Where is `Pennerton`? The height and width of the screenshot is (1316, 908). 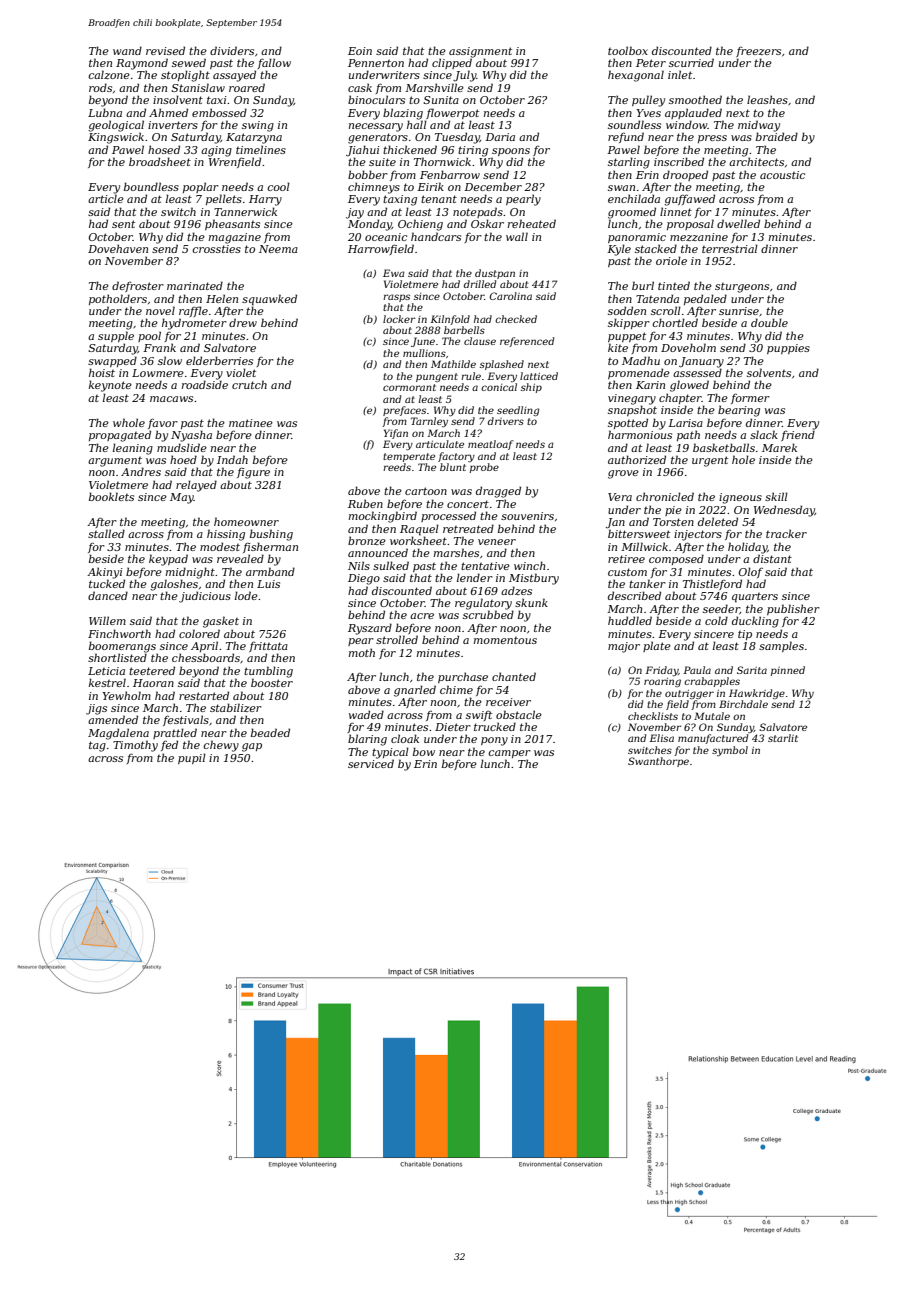 Pennerton is located at coordinates (376, 63).
